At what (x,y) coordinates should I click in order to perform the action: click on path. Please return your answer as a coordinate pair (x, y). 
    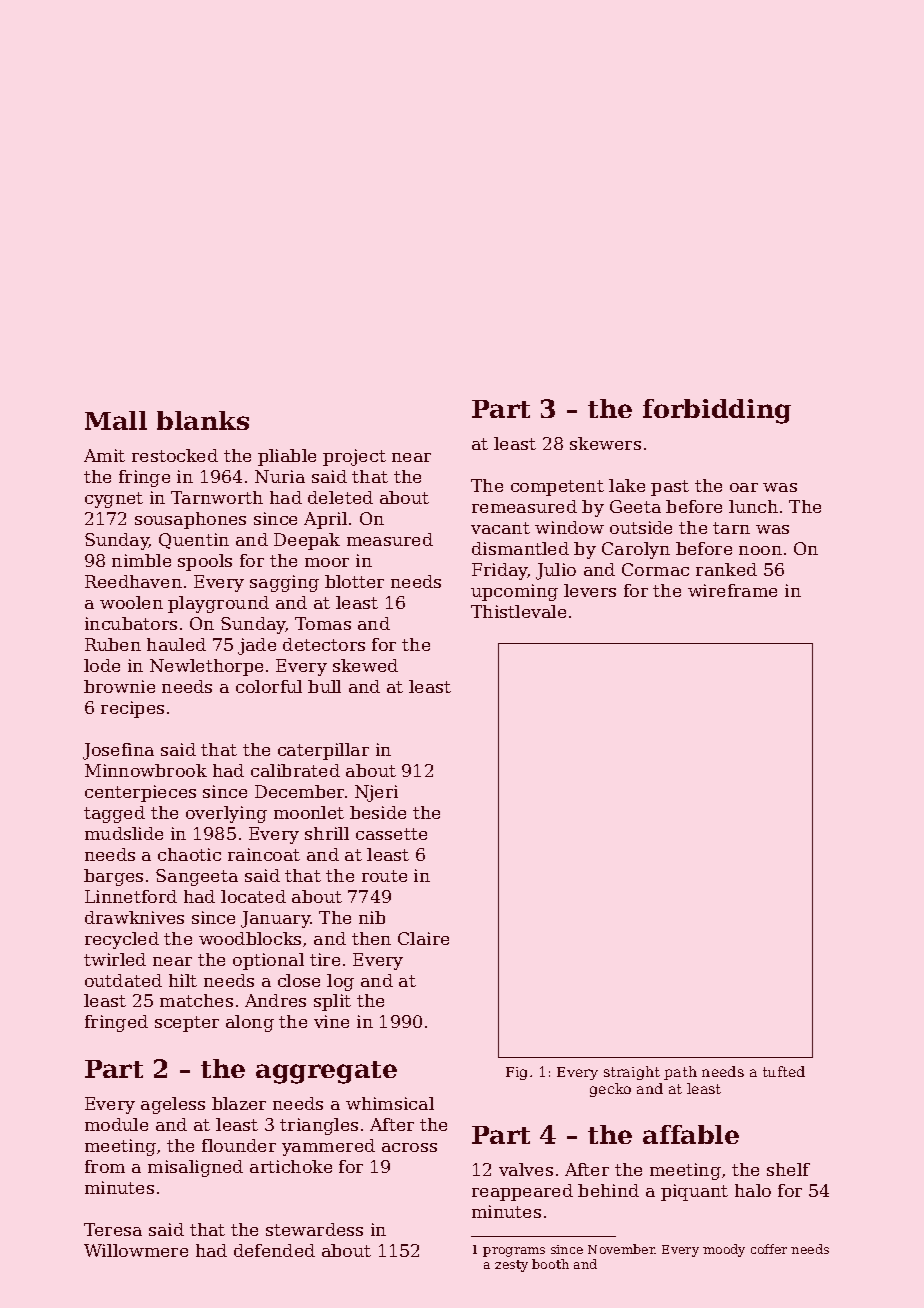
    Looking at the image, I should click on (680, 1073).
